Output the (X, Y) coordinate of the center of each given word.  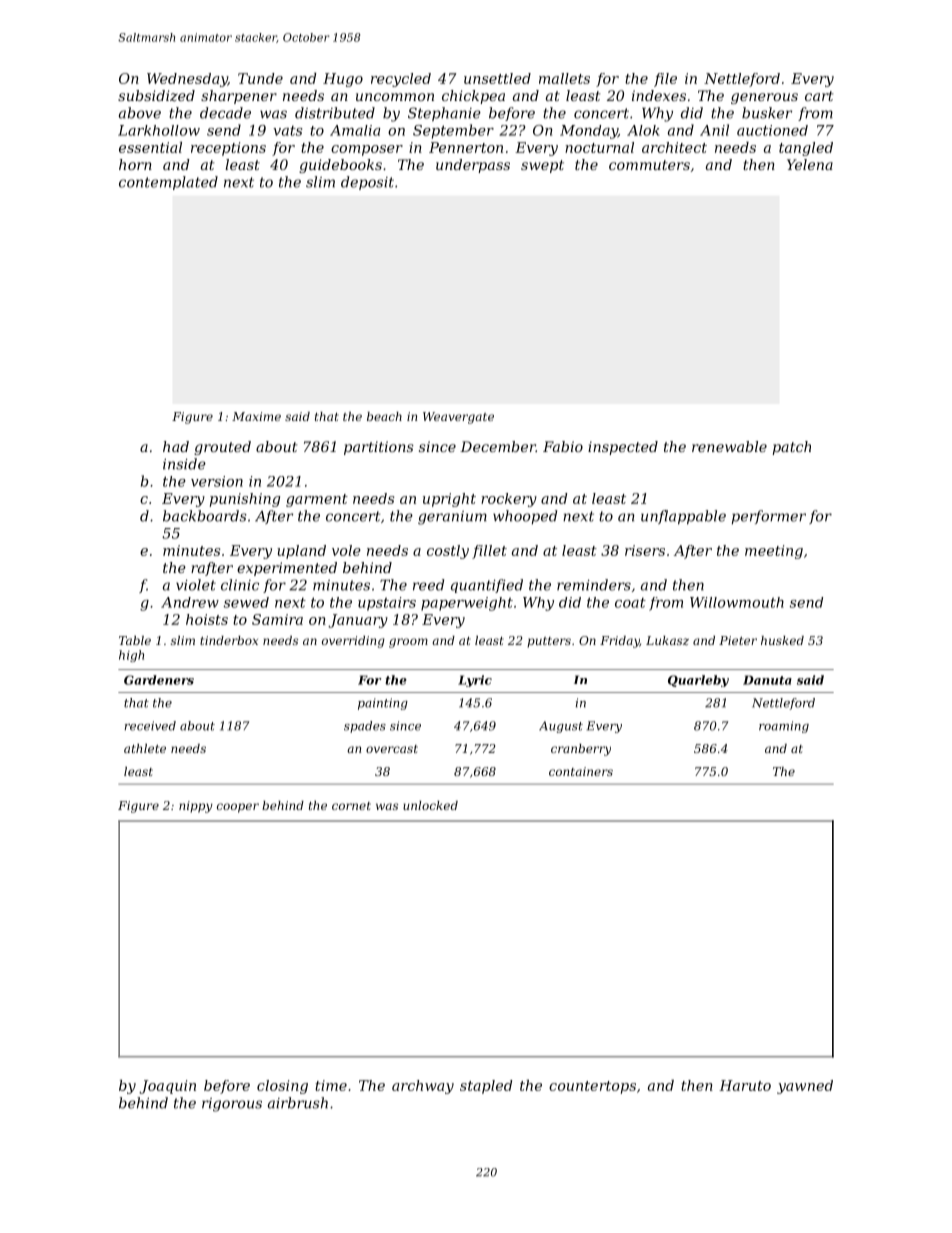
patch (791, 448)
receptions (228, 149)
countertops (592, 1087)
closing (282, 1087)
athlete (145, 748)
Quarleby (698, 681)
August (561, 727)
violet (196, 585)
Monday (589, 132)
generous (764, 98)
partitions (379, 448)
